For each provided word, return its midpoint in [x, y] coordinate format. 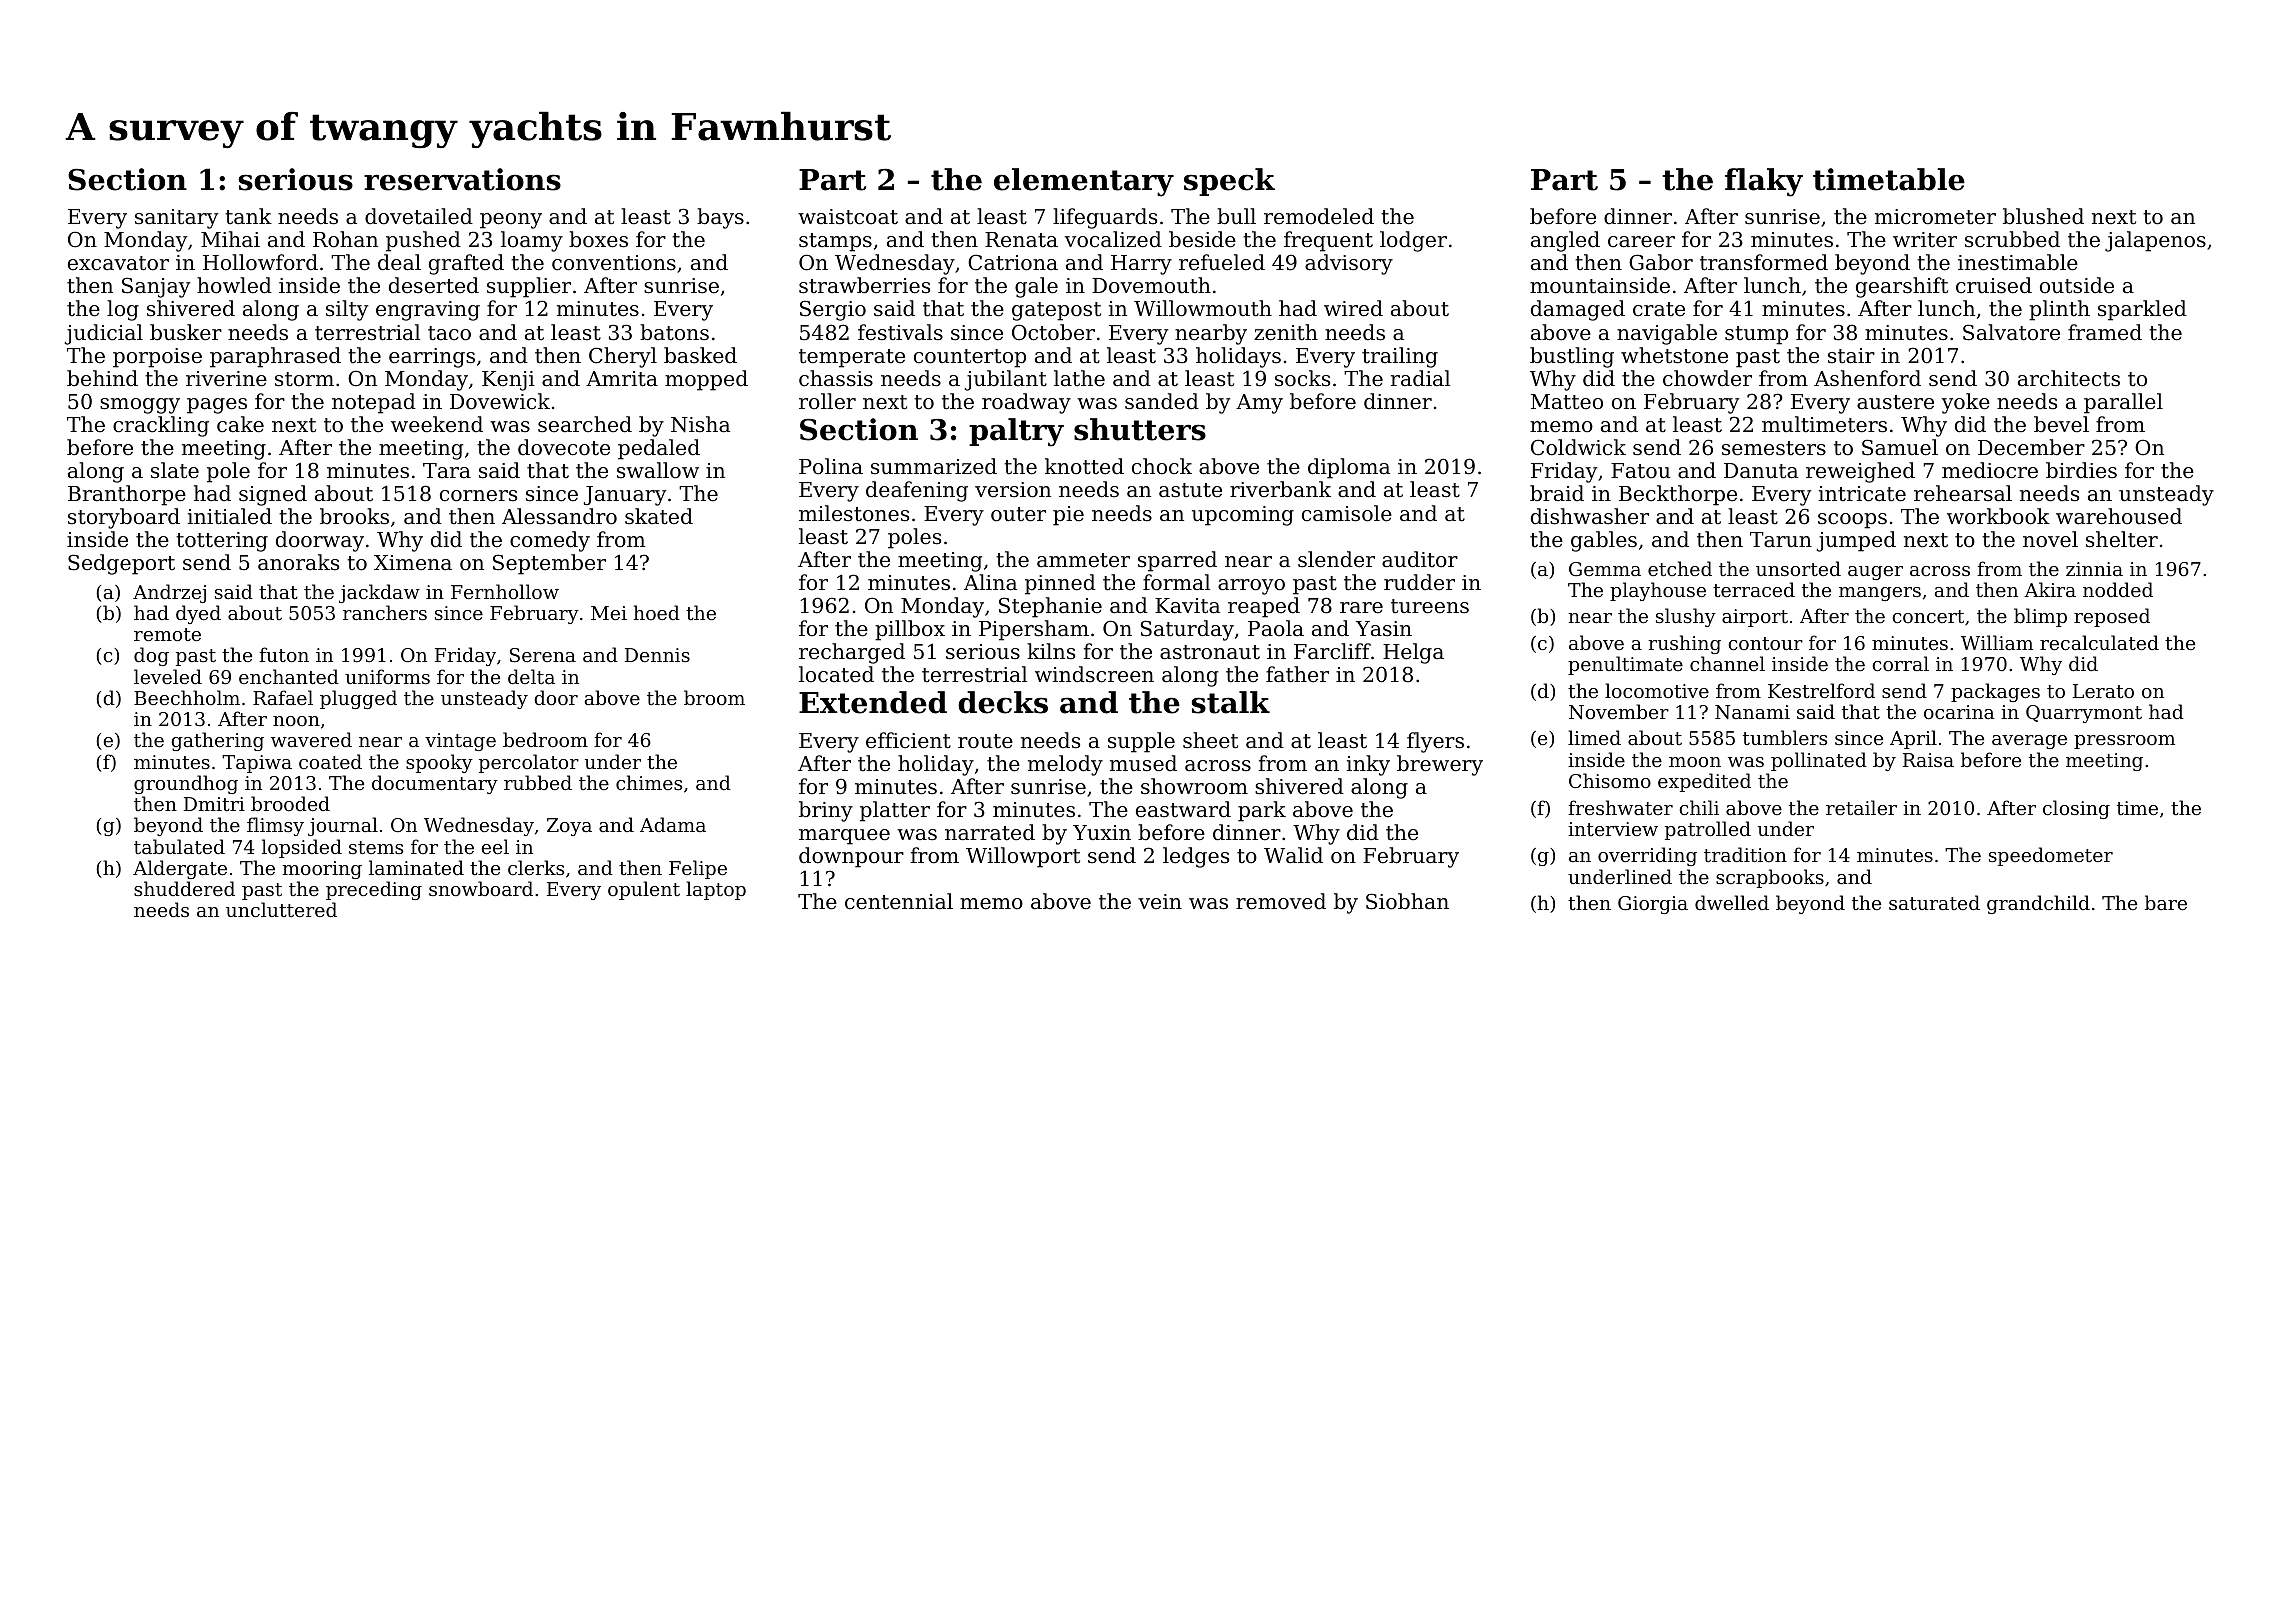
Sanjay [156, 287]
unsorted [1798, 568]
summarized [934, 466]
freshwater [1620, 807]
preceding [374, 890]
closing [2076, 809]
